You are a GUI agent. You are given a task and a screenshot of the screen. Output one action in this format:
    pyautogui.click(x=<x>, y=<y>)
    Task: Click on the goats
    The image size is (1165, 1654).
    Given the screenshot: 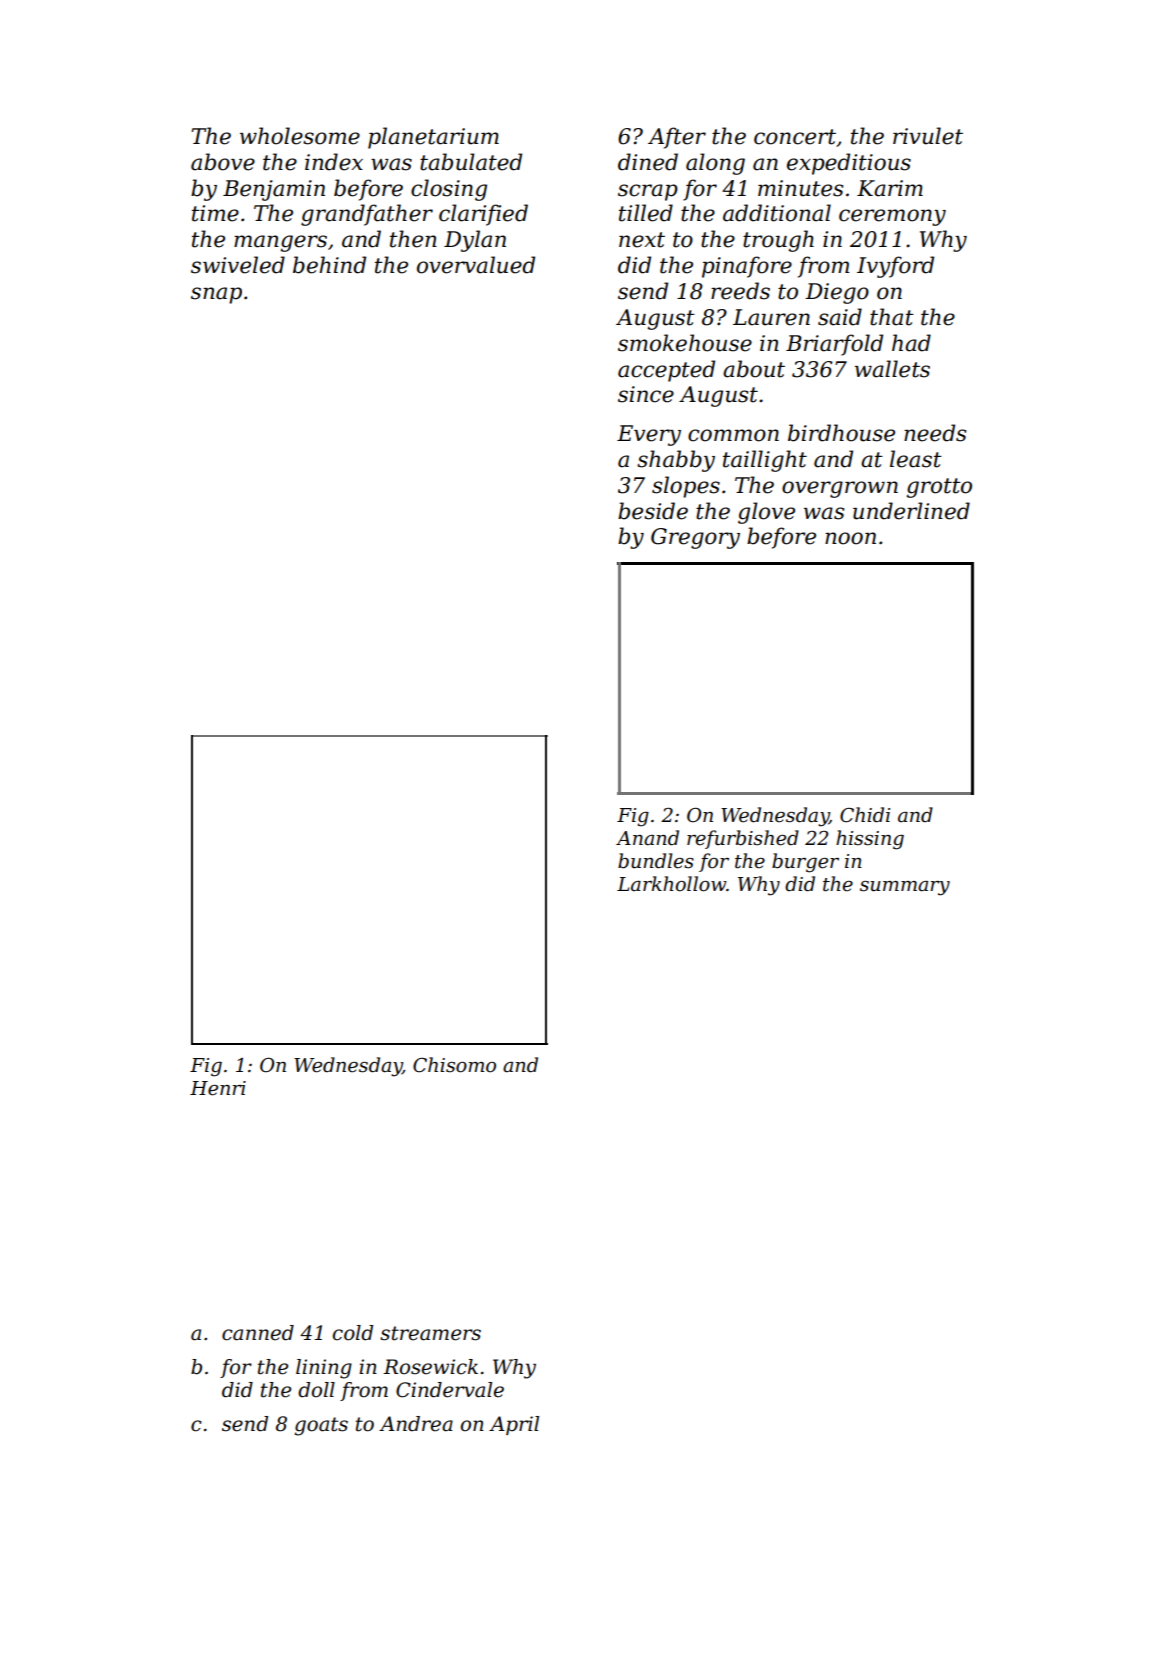 What is the action you would take?
    pyautogui.click(x=321, y=1426)
